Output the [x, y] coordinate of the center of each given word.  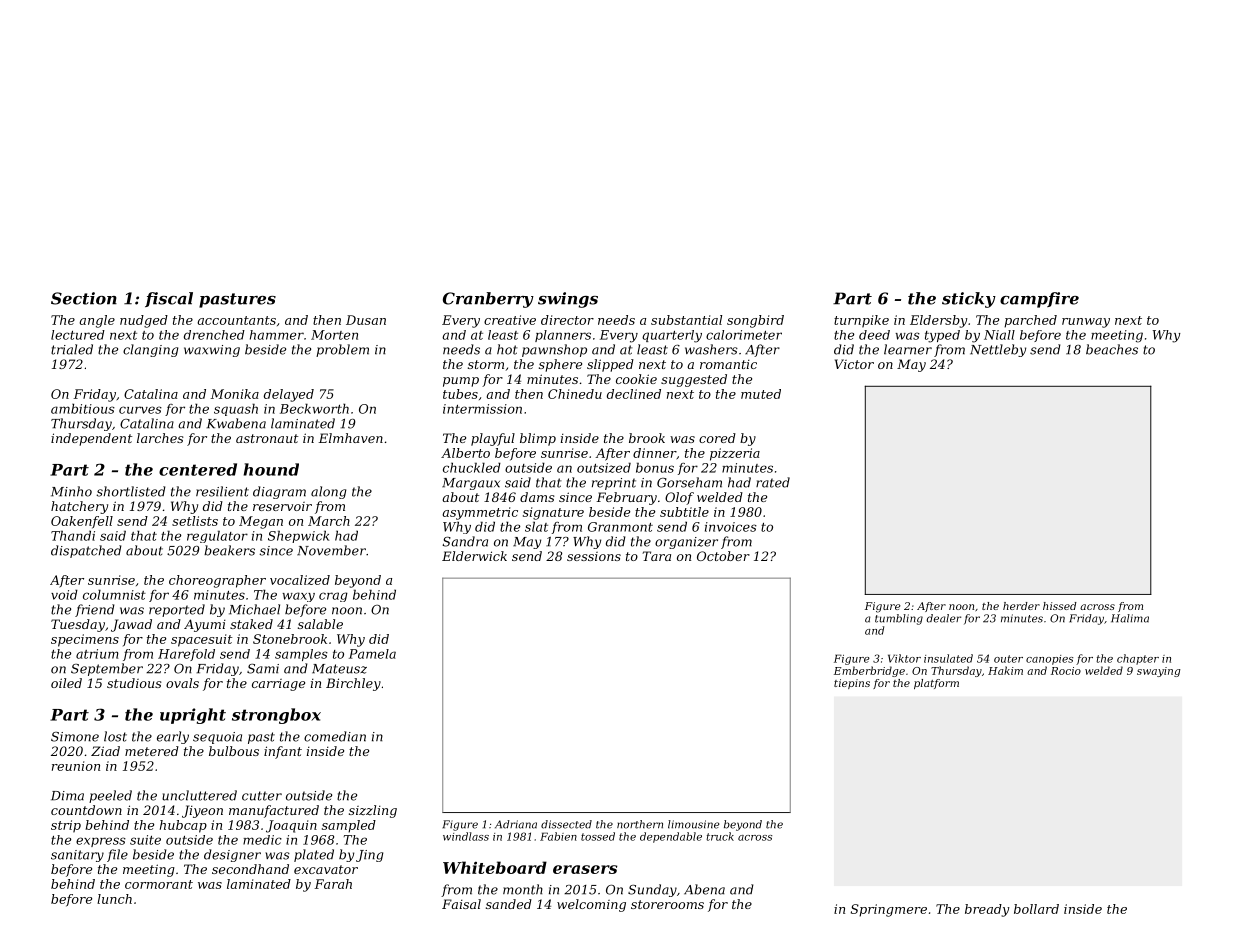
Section [84, 298]
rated [773, 482]
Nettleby [998, 350]
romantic [728, 364]
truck [720, 836]
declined [634, 394]
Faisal [461, 904]
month [523, 889]
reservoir [282, 506]
